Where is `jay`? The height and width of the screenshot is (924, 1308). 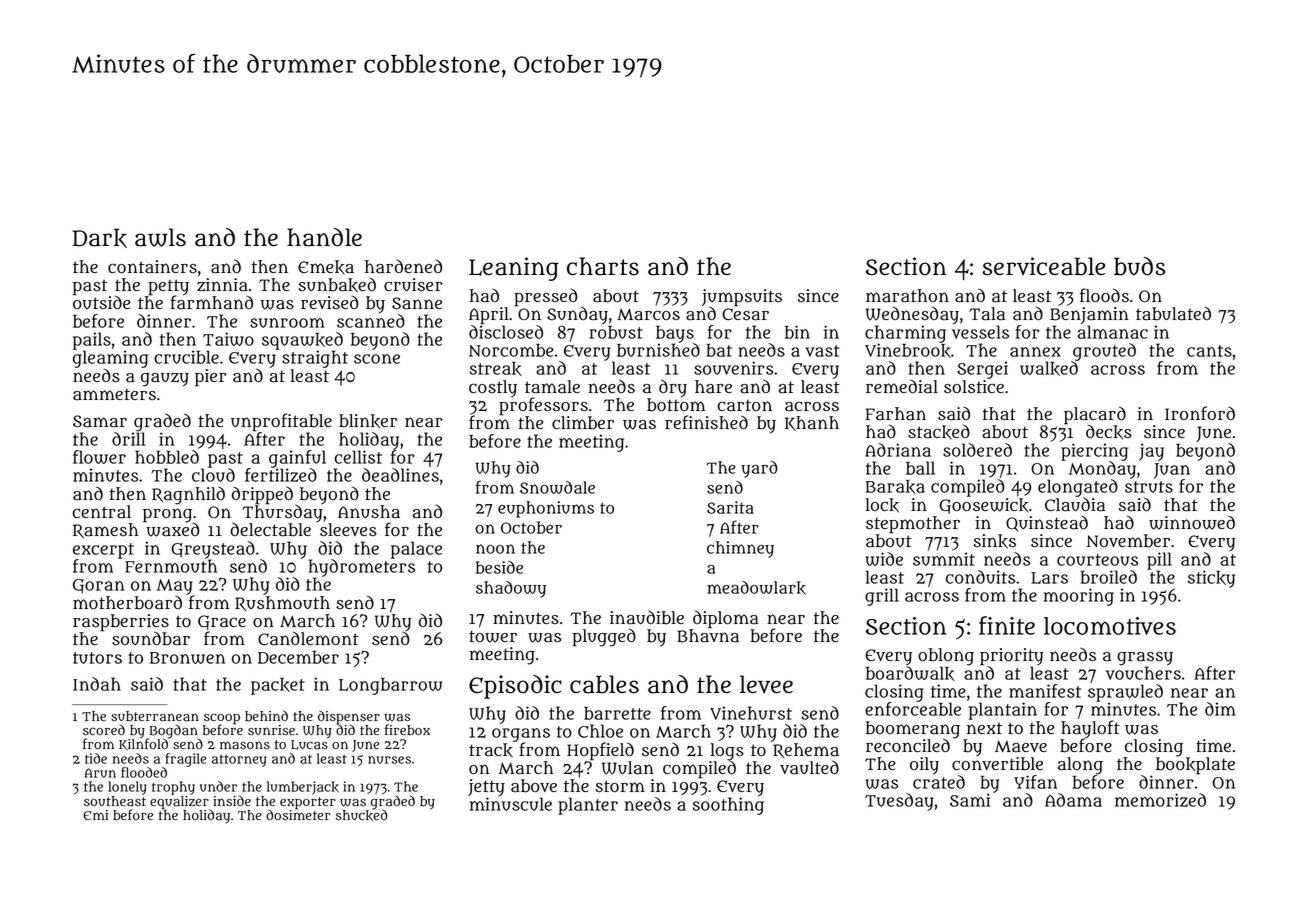
jay is located at coordinates (1151, 452).
